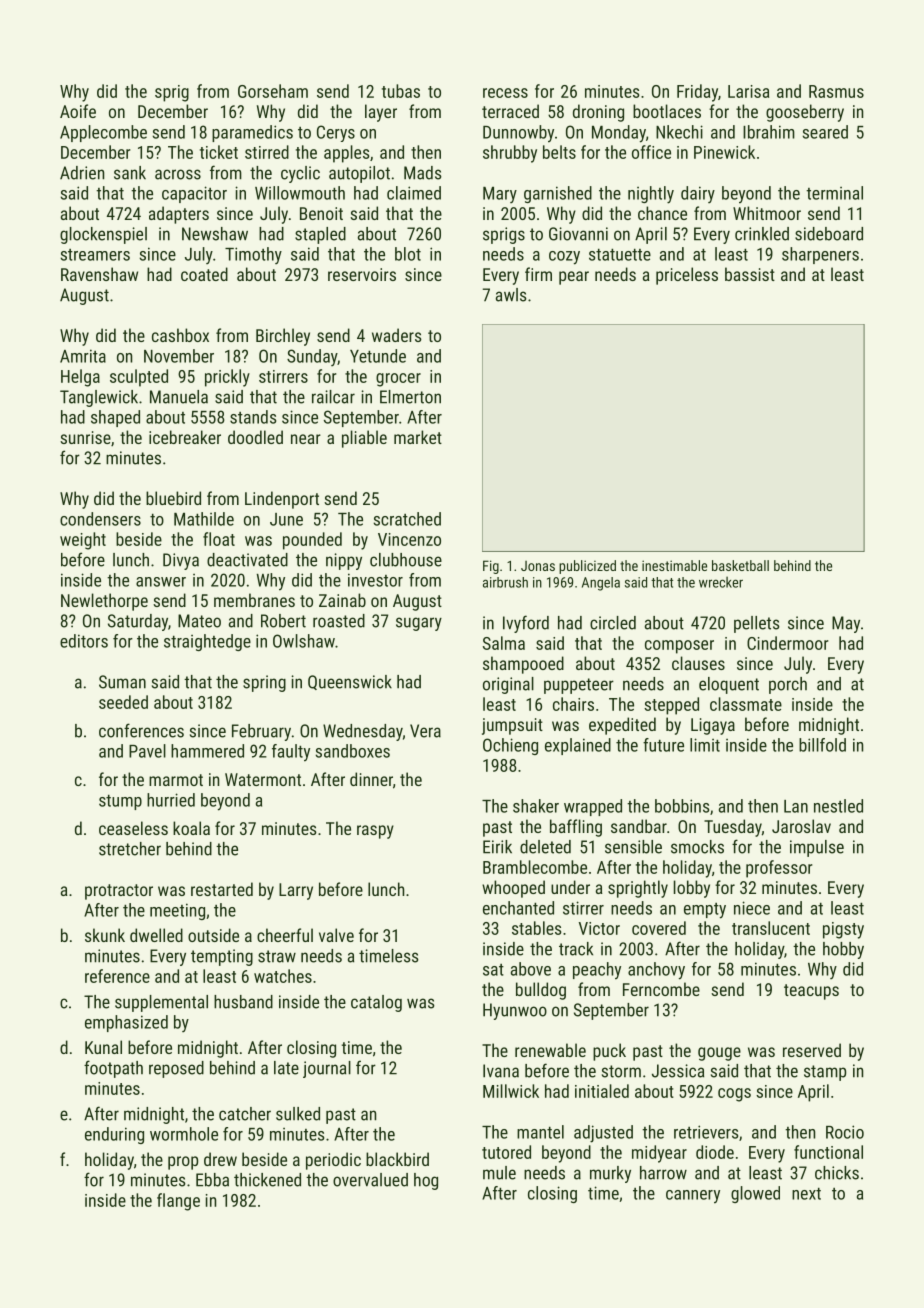  I want to click on February, so click(261, 732).
